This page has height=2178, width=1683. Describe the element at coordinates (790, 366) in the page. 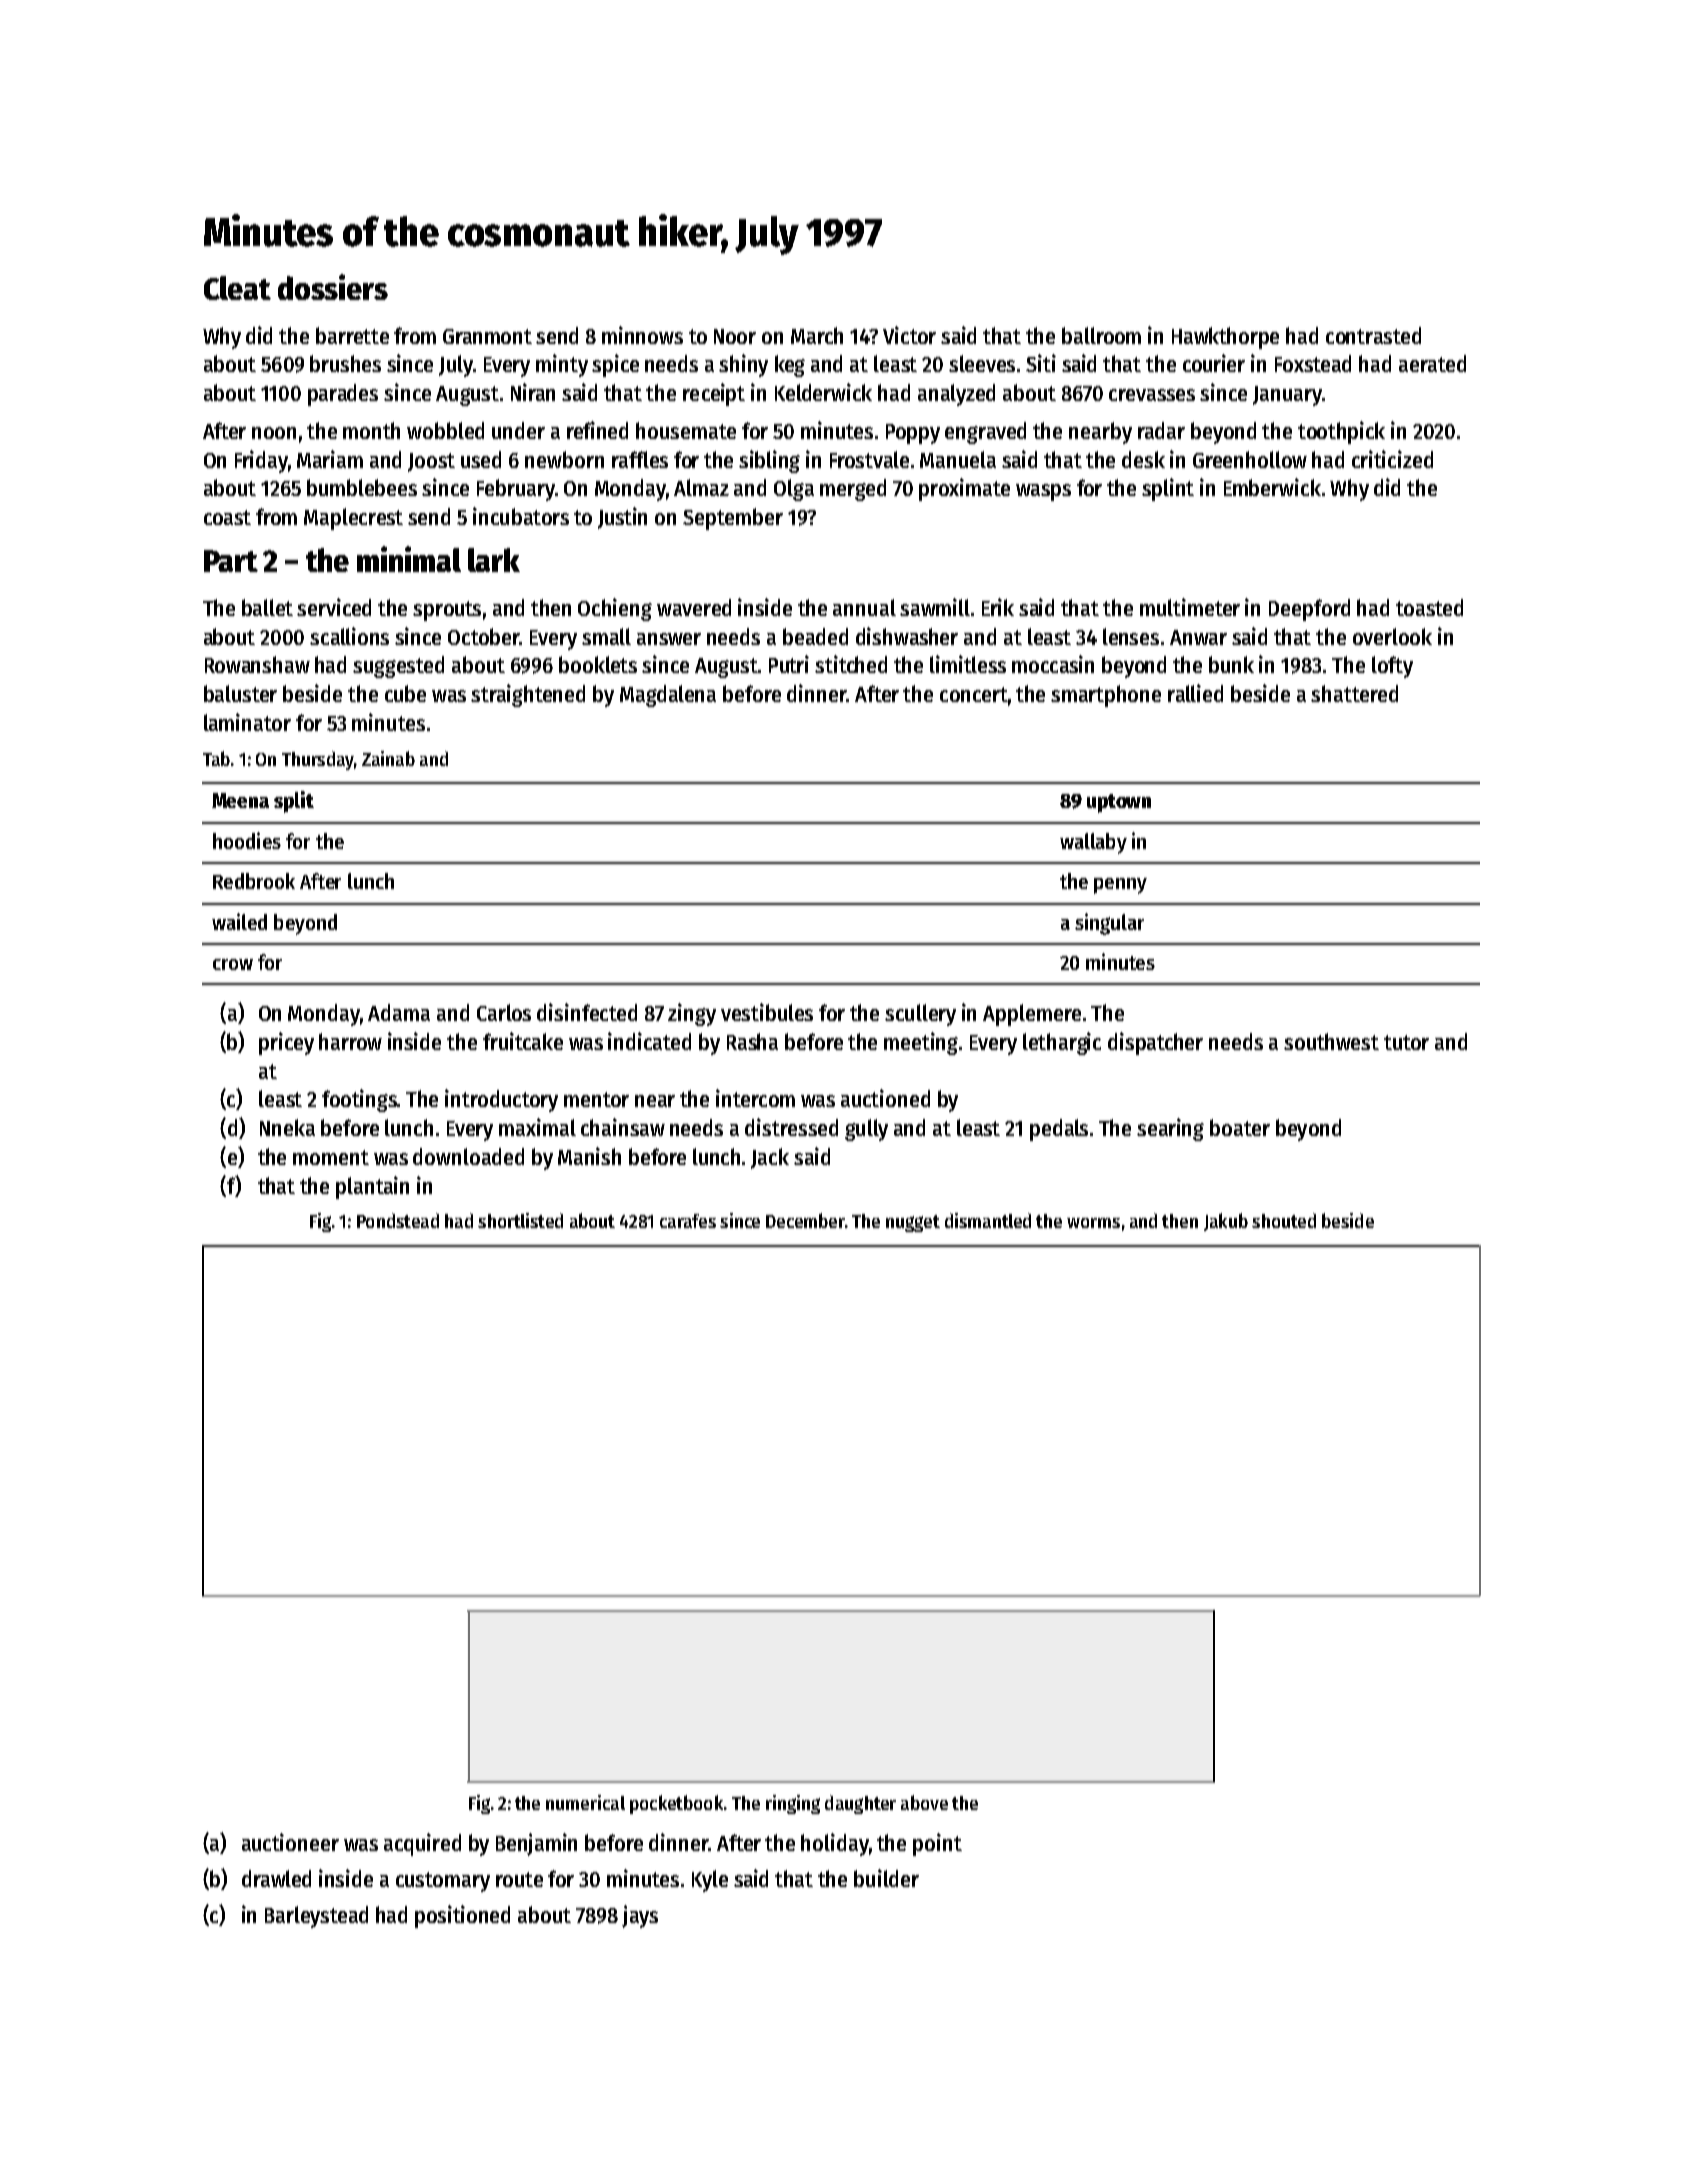

I see `keg` at that location.
